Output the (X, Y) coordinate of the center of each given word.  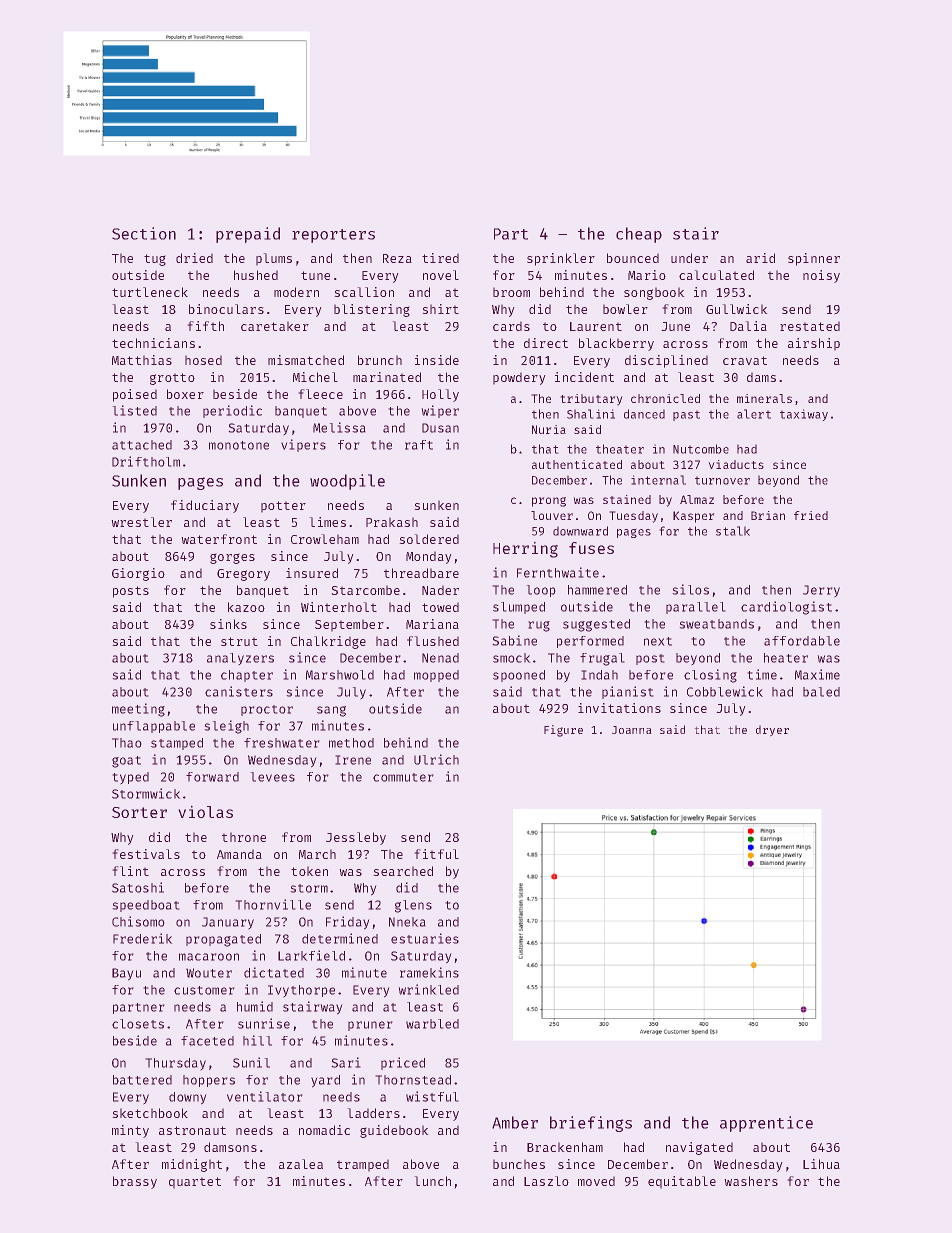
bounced (633, 258)
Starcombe (365, 590)
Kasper (694, 517)
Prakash (392, 522)
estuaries (425, 938)
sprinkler (561, 259)
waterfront (219, 539)
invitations (619, 708)
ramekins (429, 972)
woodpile (347, 482)
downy (188, 1098)
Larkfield (311, 955)
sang (331, 711)
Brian (768, 515)
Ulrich (436, 759)
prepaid (248, 235)
